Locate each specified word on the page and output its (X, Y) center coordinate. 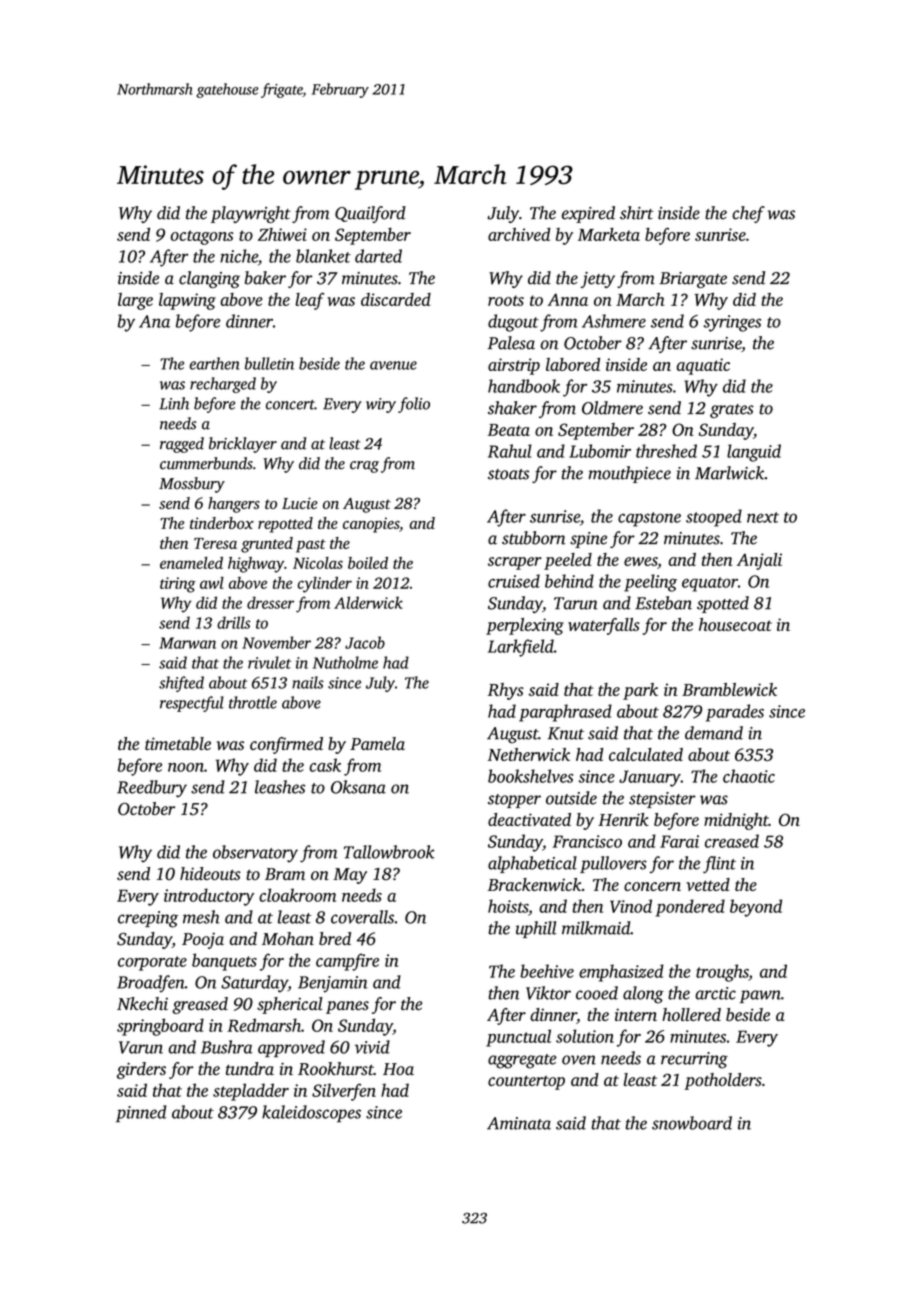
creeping (148, 919)
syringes (732, 323)
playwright (251, 214)
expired (588, 214)
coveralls (362, 917)
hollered (691, 1014)
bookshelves (530, 776)
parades (735, 713)
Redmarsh (264, 1025)
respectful (192, 704)
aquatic (703, 366)
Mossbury (192, 485)
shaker (512, 408)
